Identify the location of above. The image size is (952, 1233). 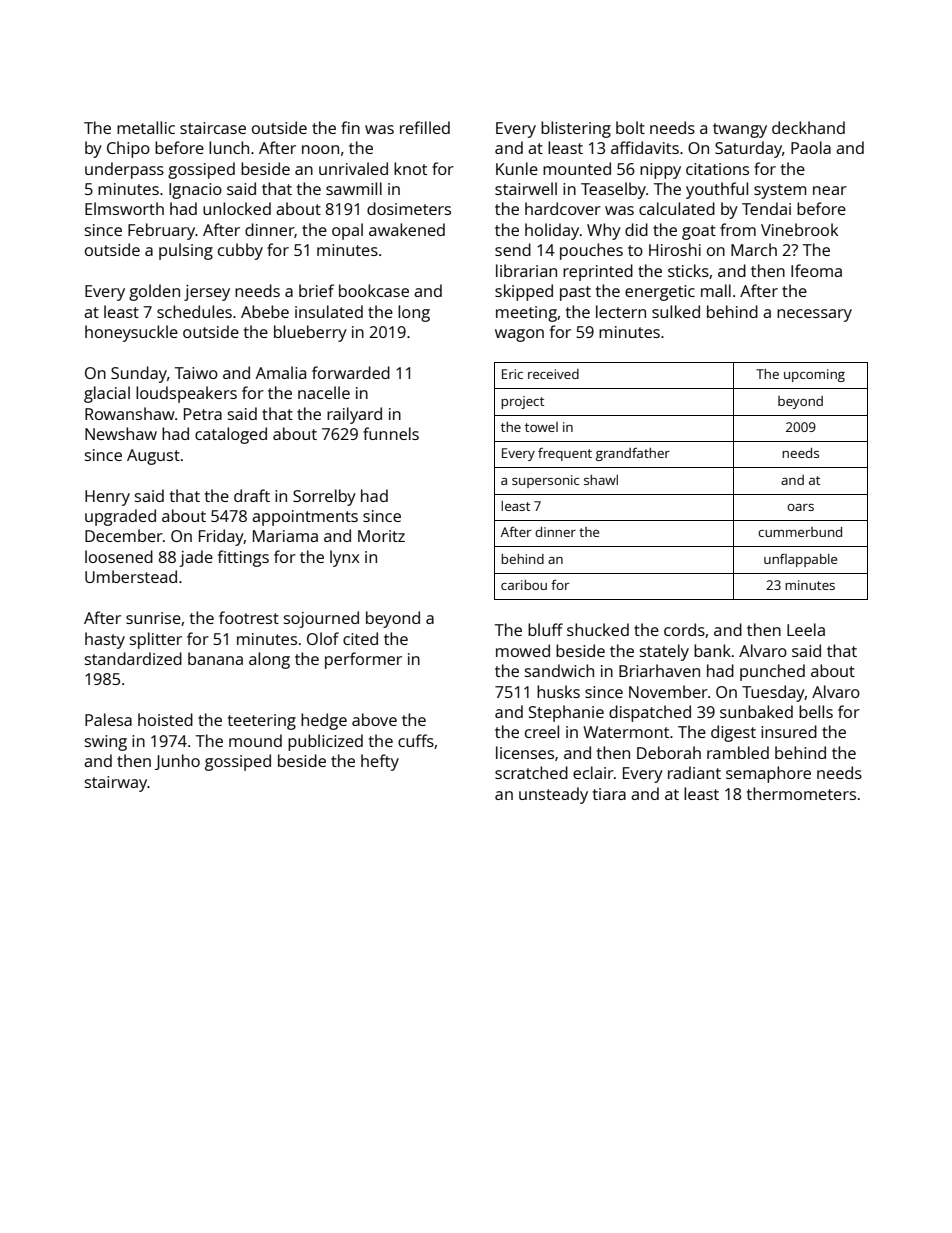
(374, 719).
